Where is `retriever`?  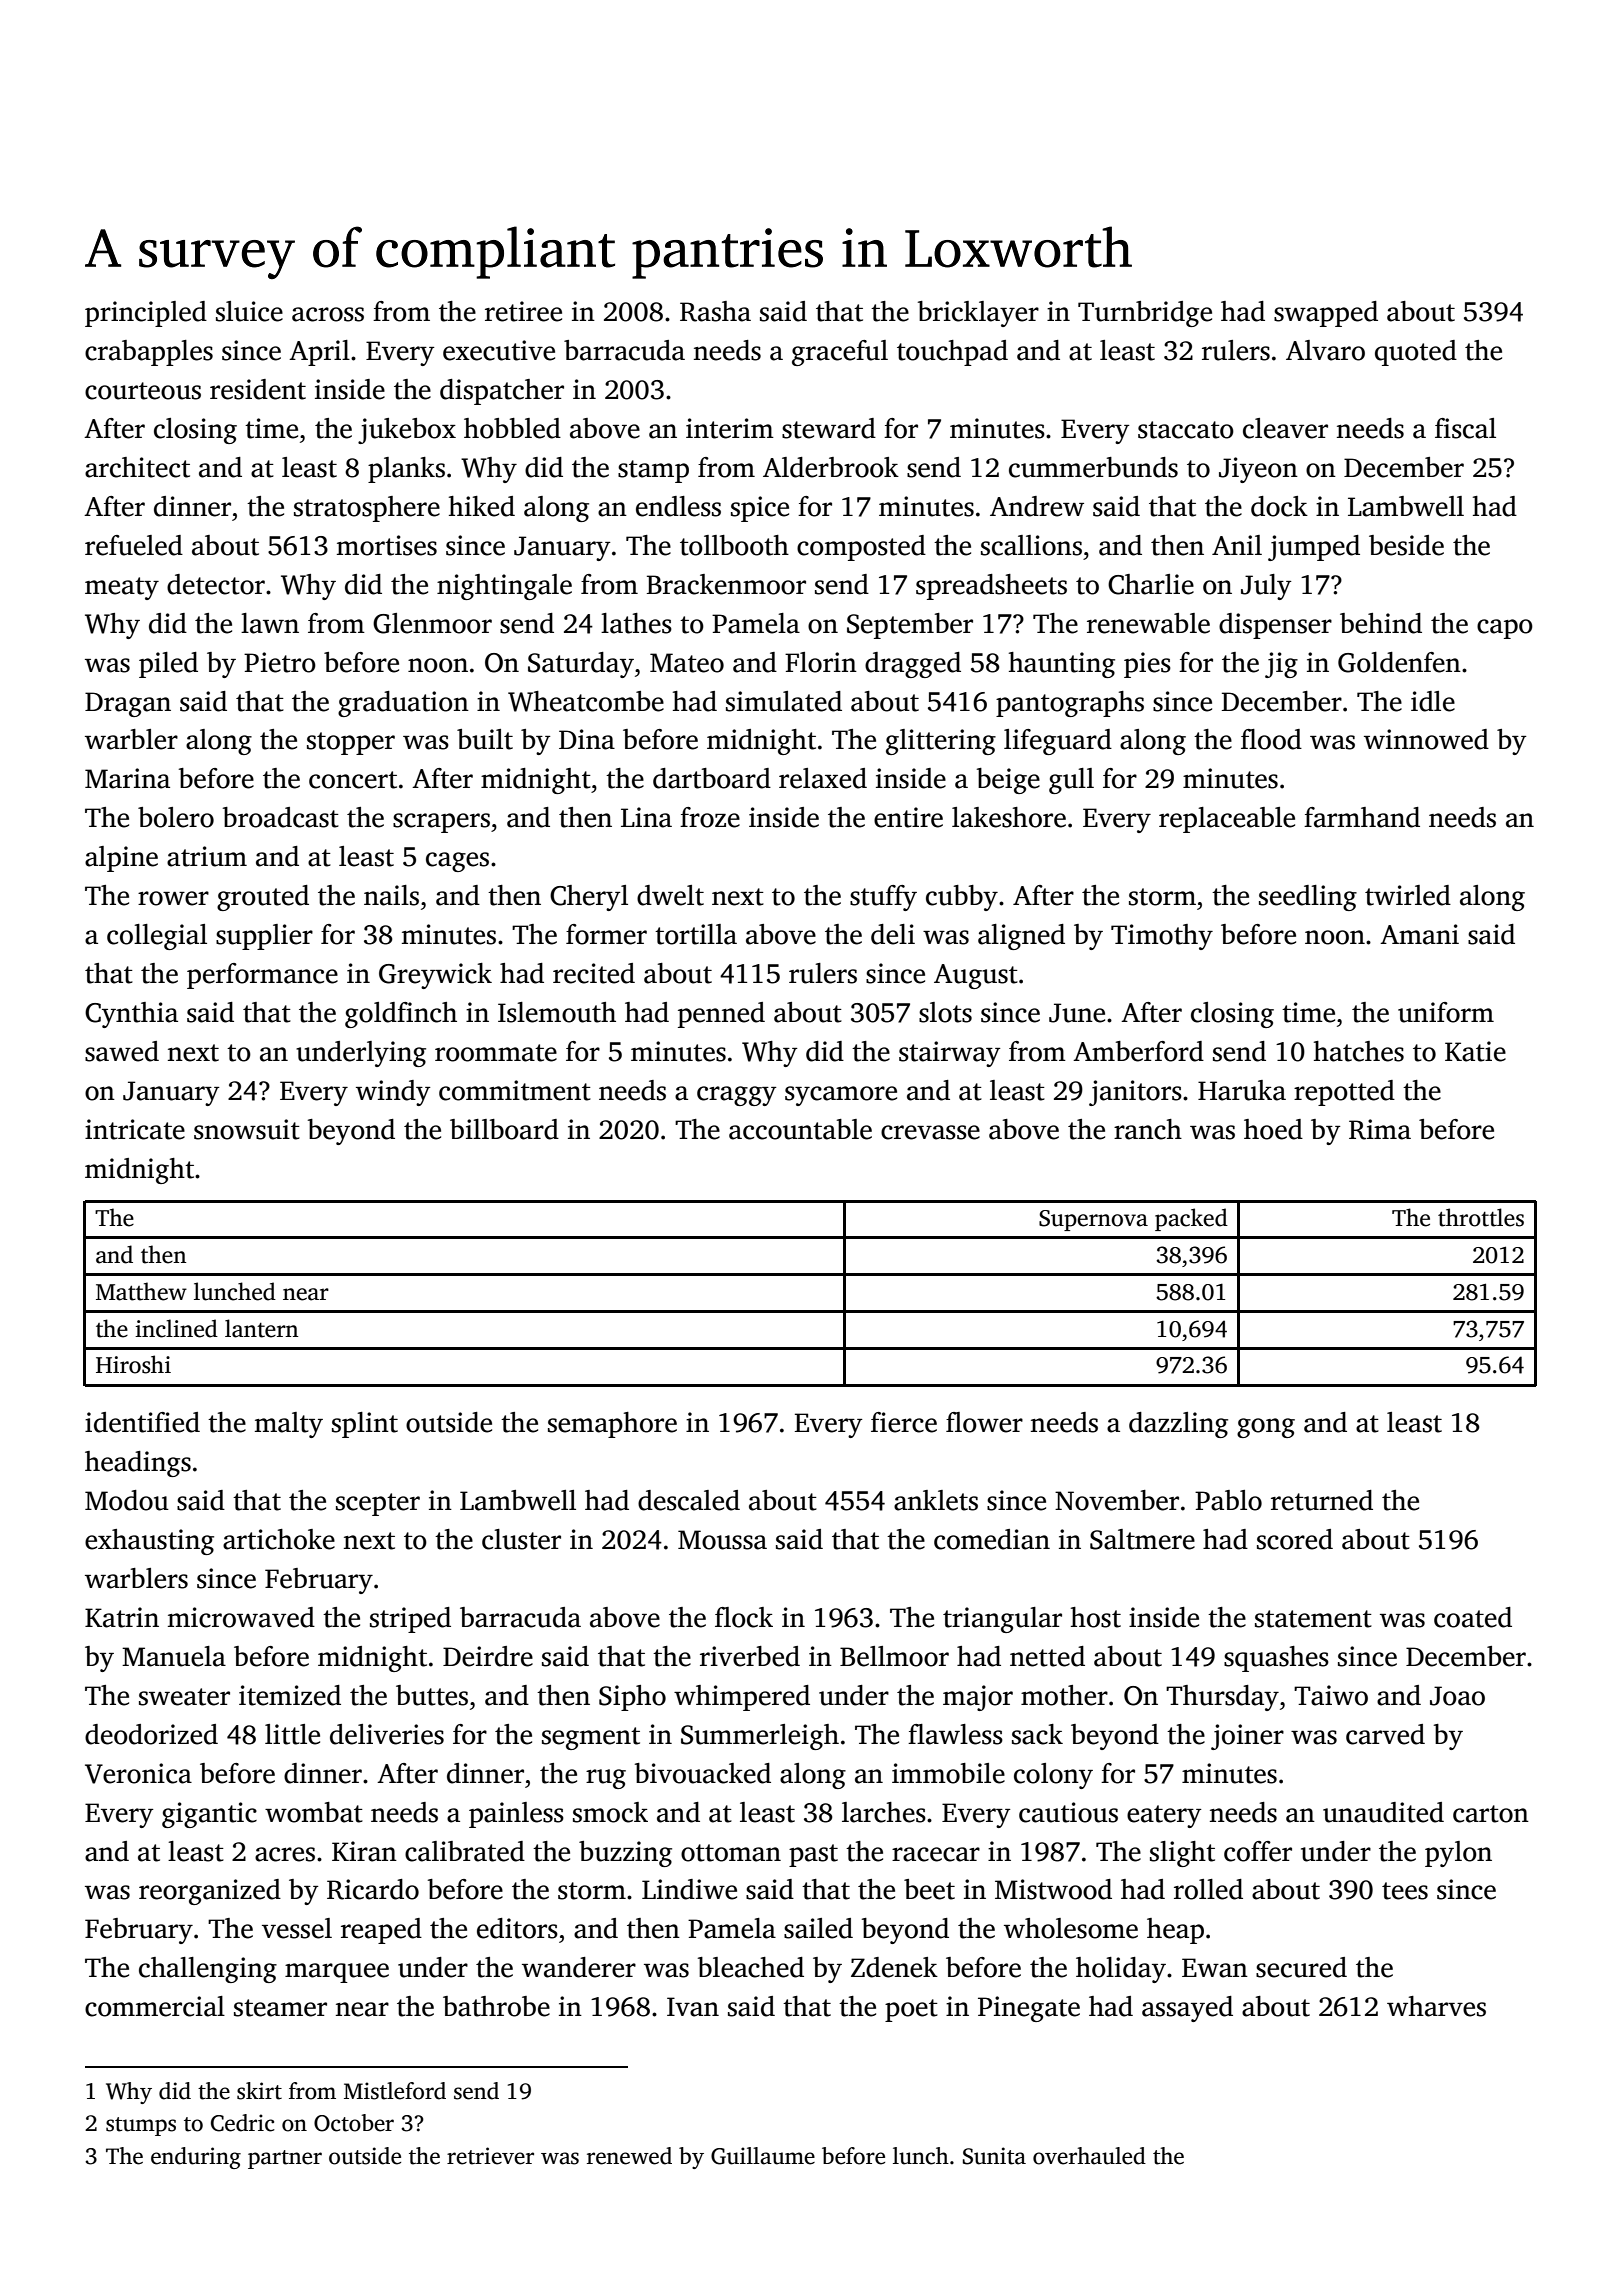
retriever is located at coordinates (490, 2156).
